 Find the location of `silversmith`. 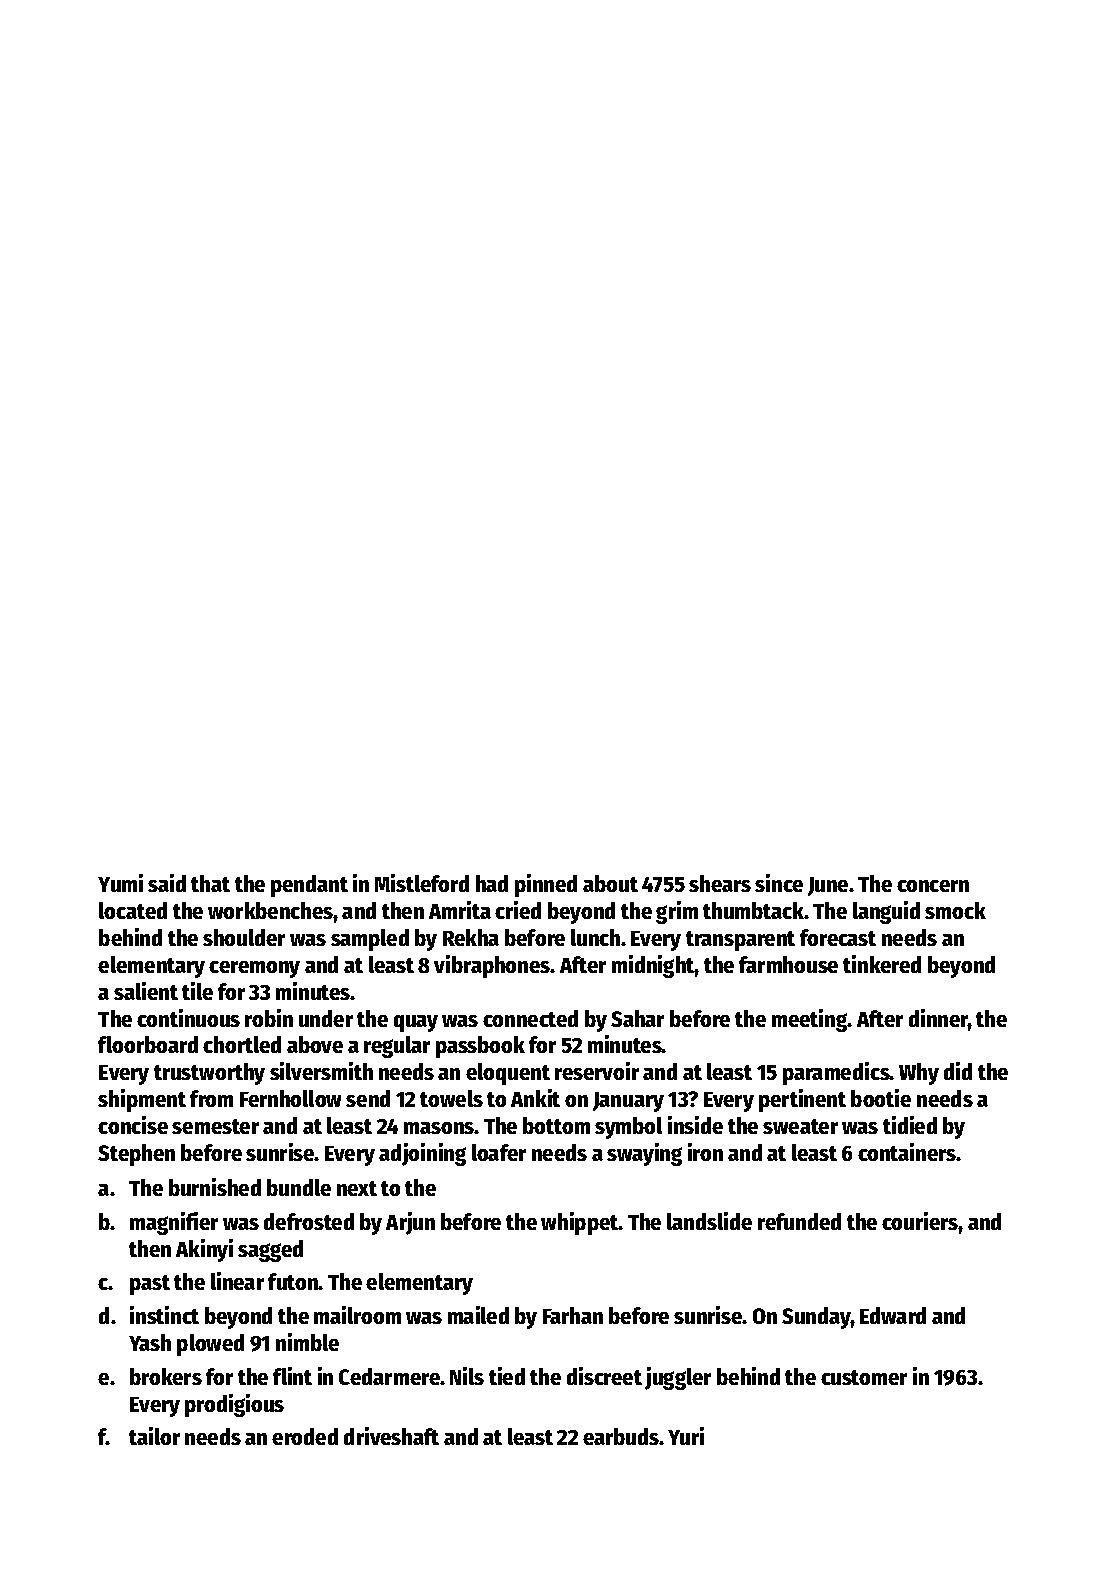

silversmith is located at coordinates (321, 1071).
